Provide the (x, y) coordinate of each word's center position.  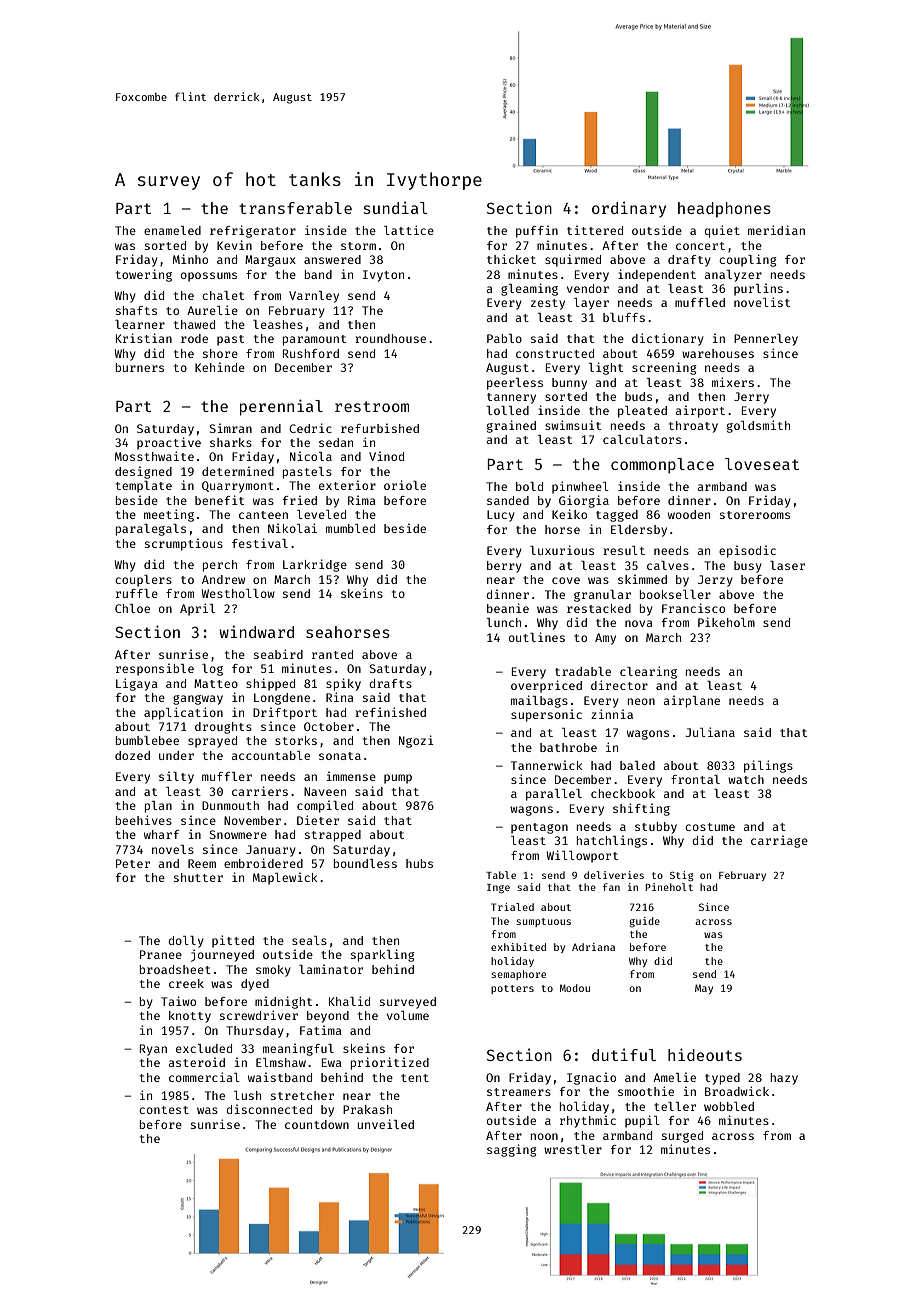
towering (144, 275)
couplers (143, 581)
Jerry (751, 398)
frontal (695, 779)
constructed (555, 353)
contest (164, 1110)
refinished (390, 712)
